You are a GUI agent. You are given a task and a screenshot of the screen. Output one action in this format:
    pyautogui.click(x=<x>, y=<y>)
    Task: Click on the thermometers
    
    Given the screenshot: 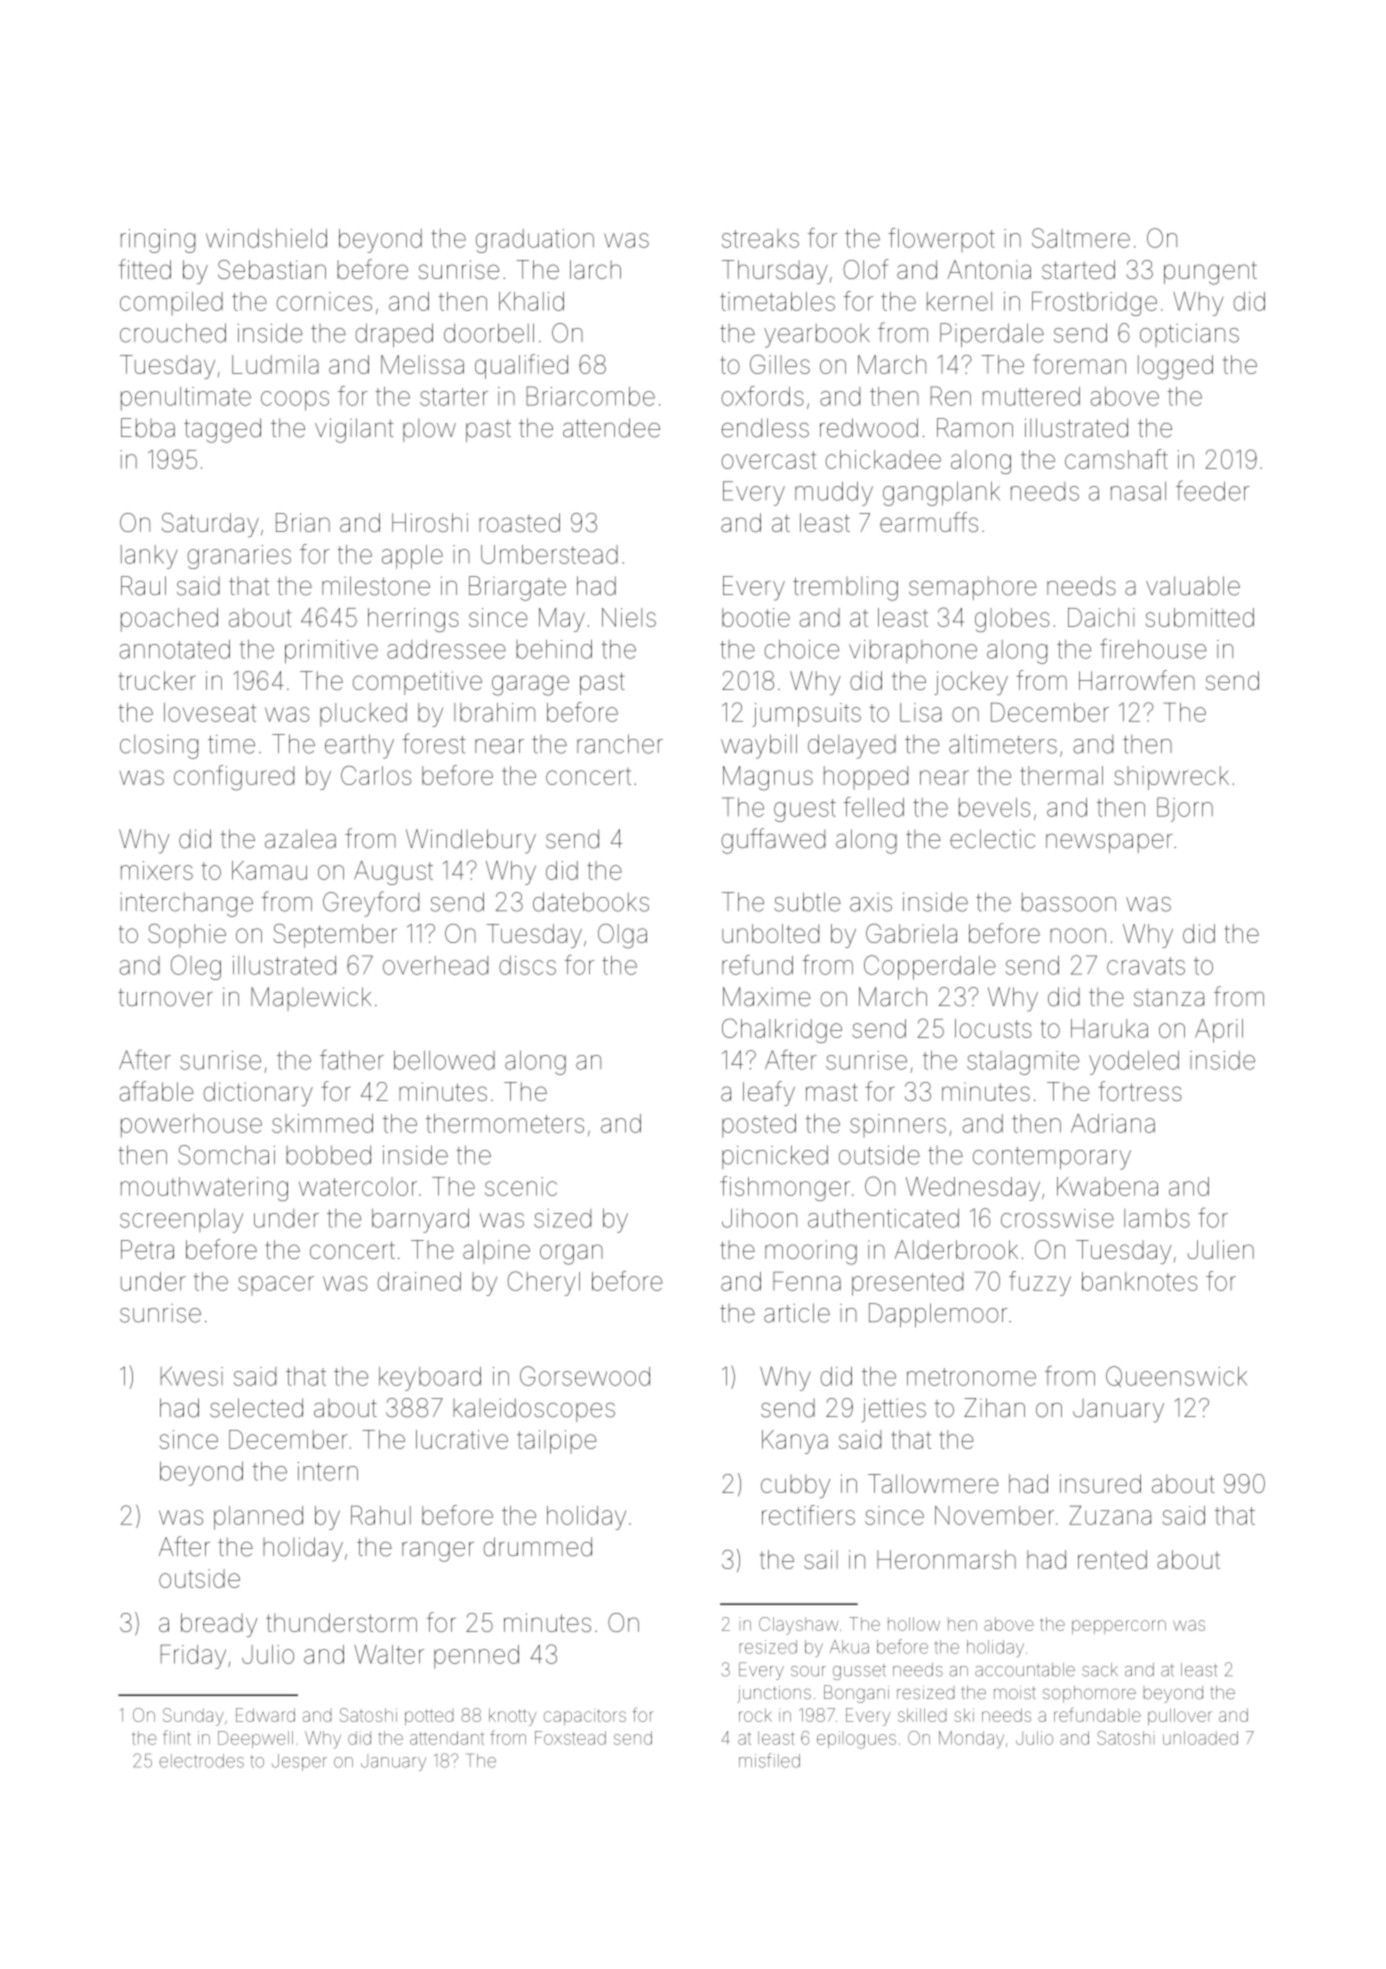 What is the action you would take?
    pyautogui.click(x=505, y=1123)
